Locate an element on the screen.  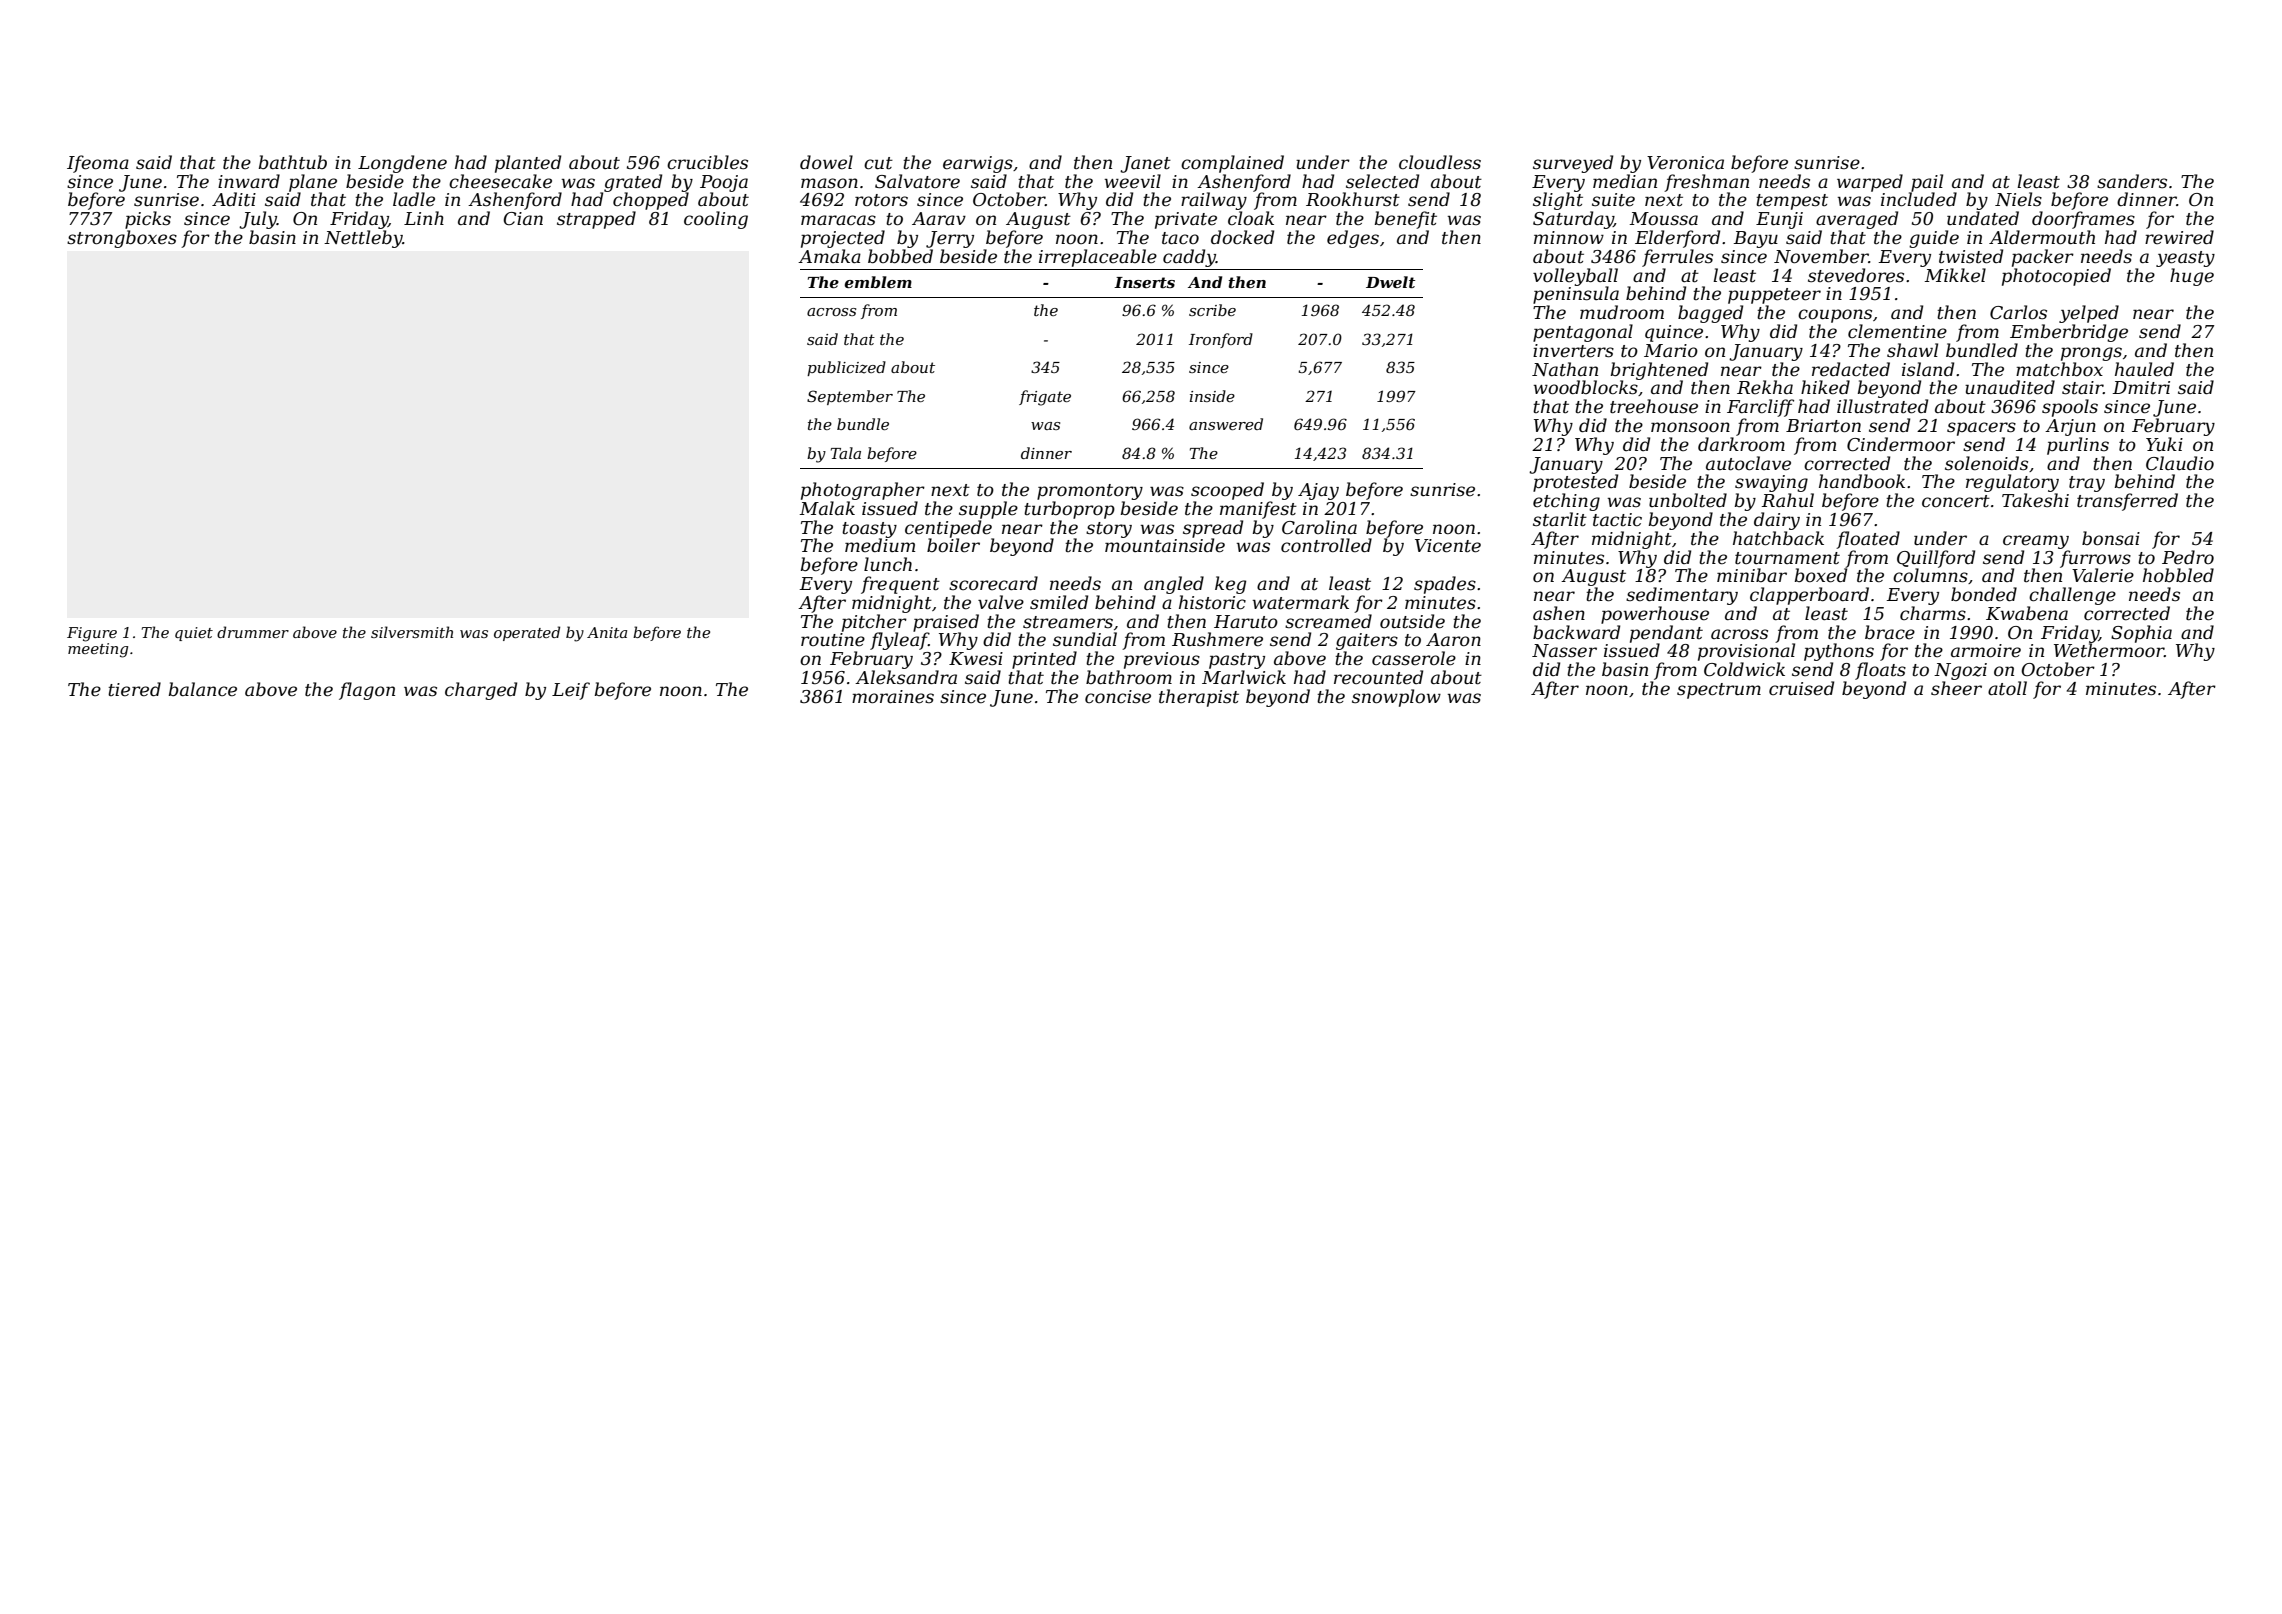
cloudless is located at coordinates (1440, 162).
